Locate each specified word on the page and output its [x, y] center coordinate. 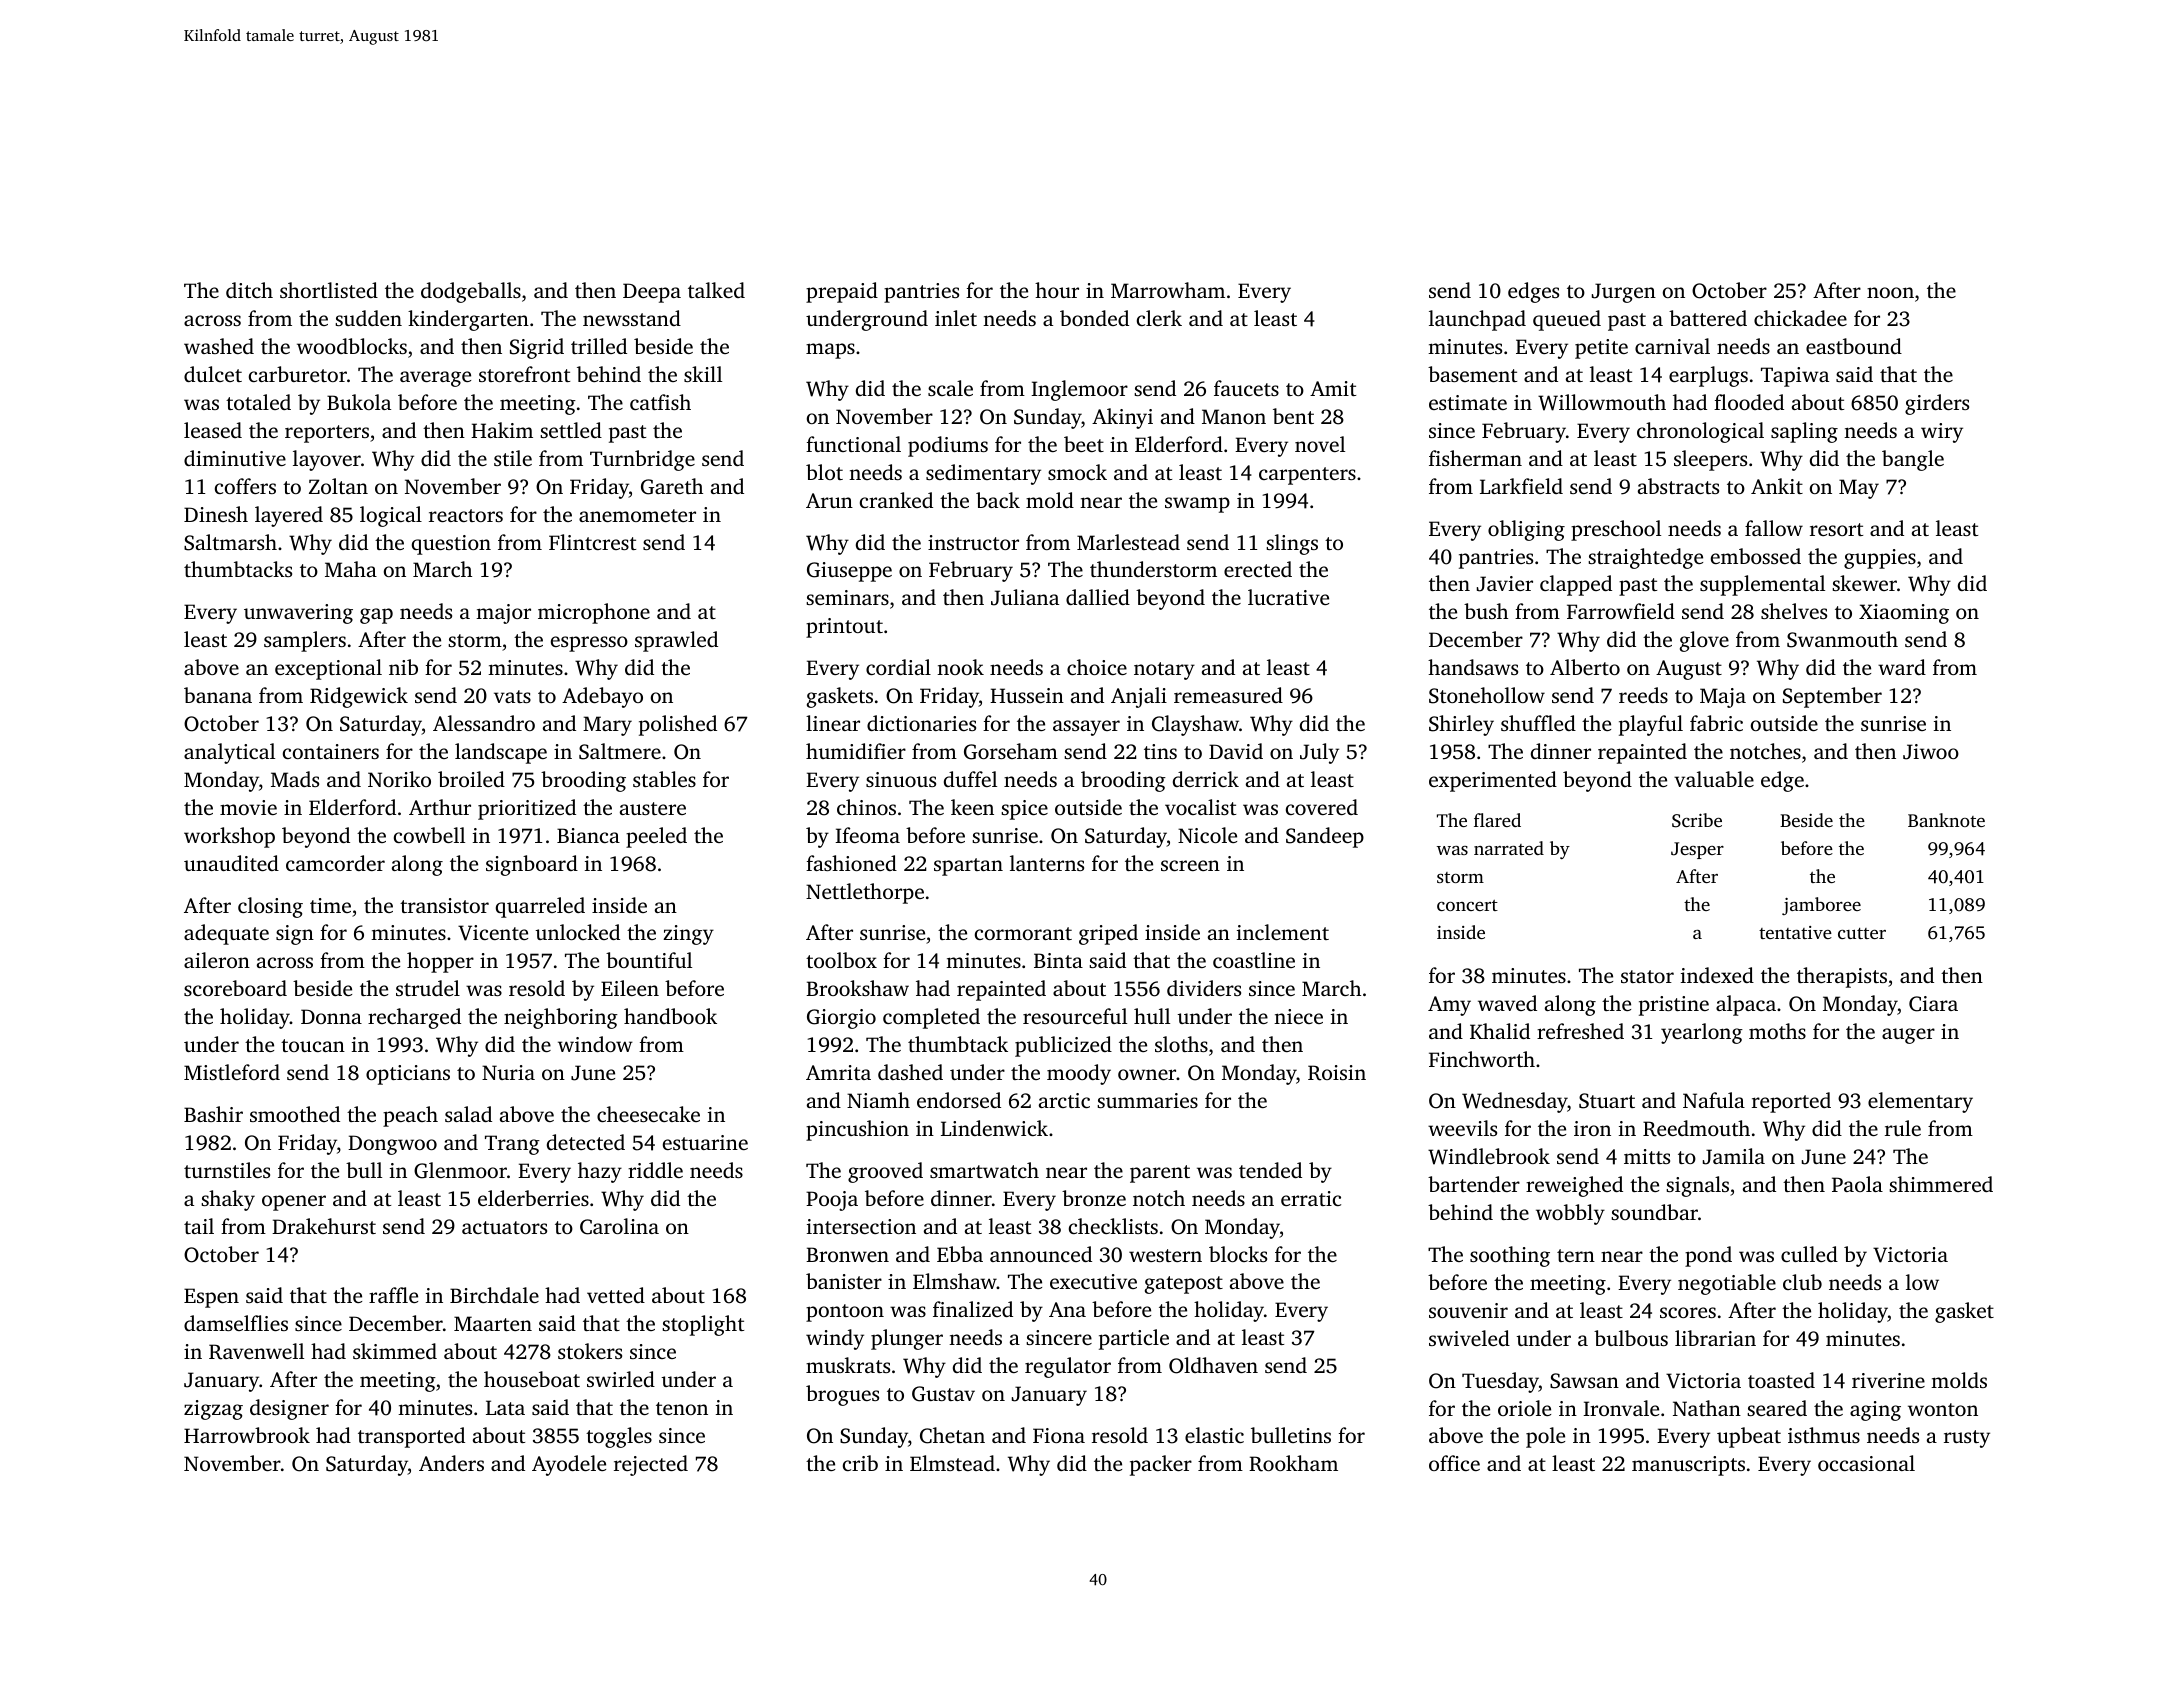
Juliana [1025, 597]
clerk [1159, 318]
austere [653, 808]
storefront [524, 374]
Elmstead [952, 1463]
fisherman [1475, 458]
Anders [451, 1463]
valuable [1714, 779]
